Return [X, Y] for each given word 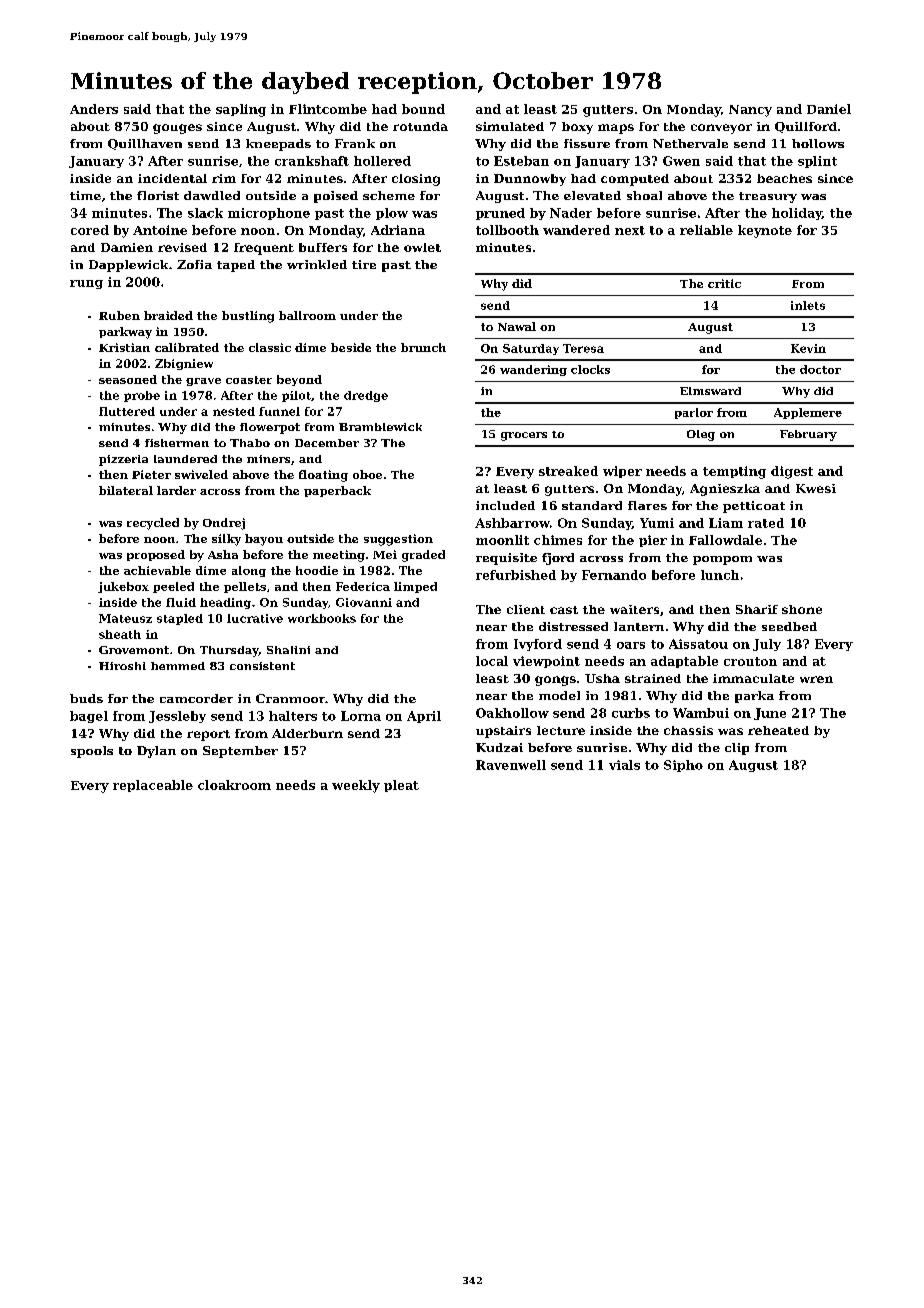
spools [92, 752]
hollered [382, 161]
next [630, 230]
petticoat [754, 507]
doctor [820, 369]
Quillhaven [145, 144]
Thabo [250, 443]
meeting [339, 556]
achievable [157, 570]
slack [205, 213]
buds [86, 698]
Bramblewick [380, 427]
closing [416, 180]
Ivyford [538, 645]
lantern [639, 626]
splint [817, 162]
